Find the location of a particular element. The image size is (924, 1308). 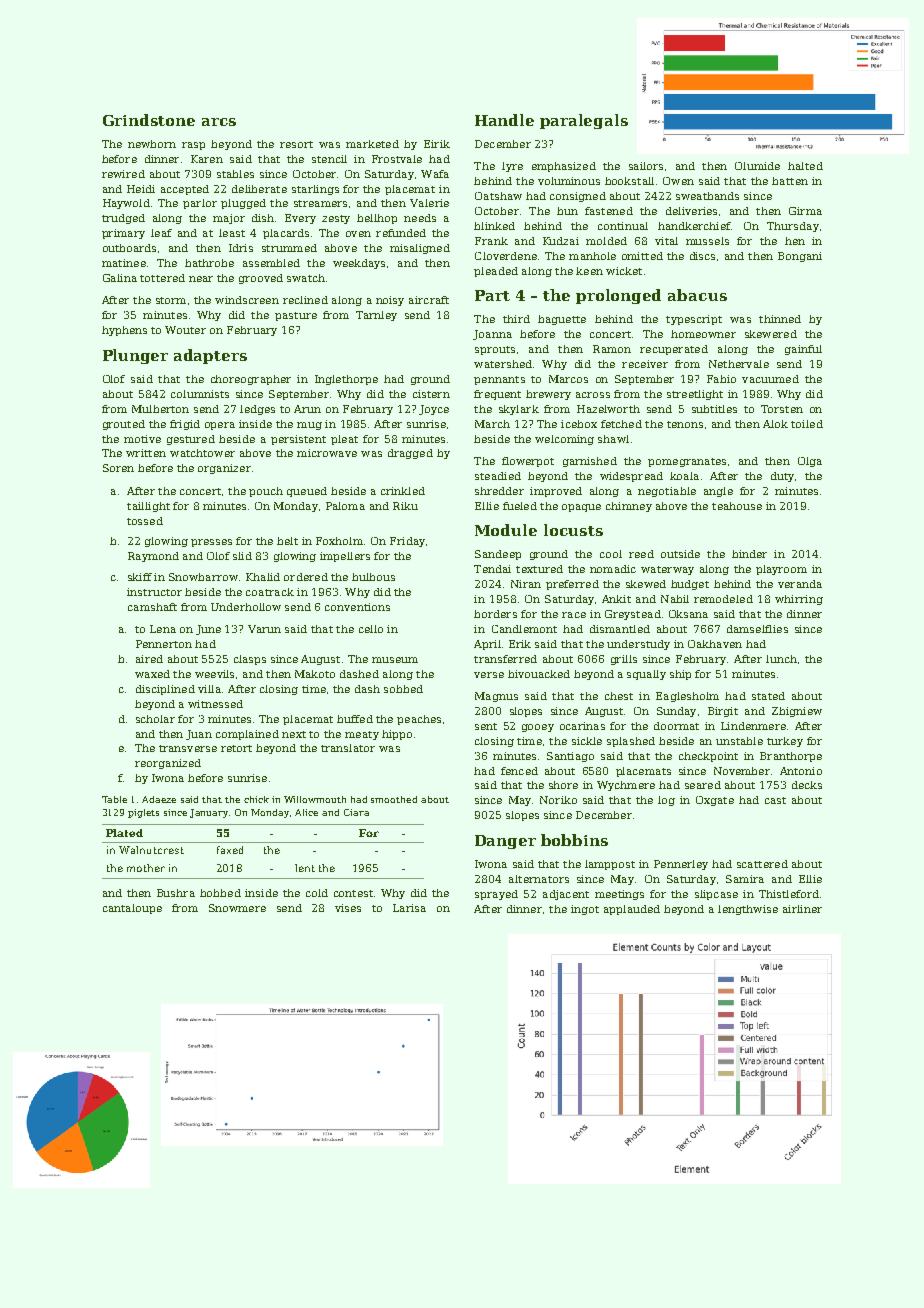

garnished is located at coordinates (590, 462).
